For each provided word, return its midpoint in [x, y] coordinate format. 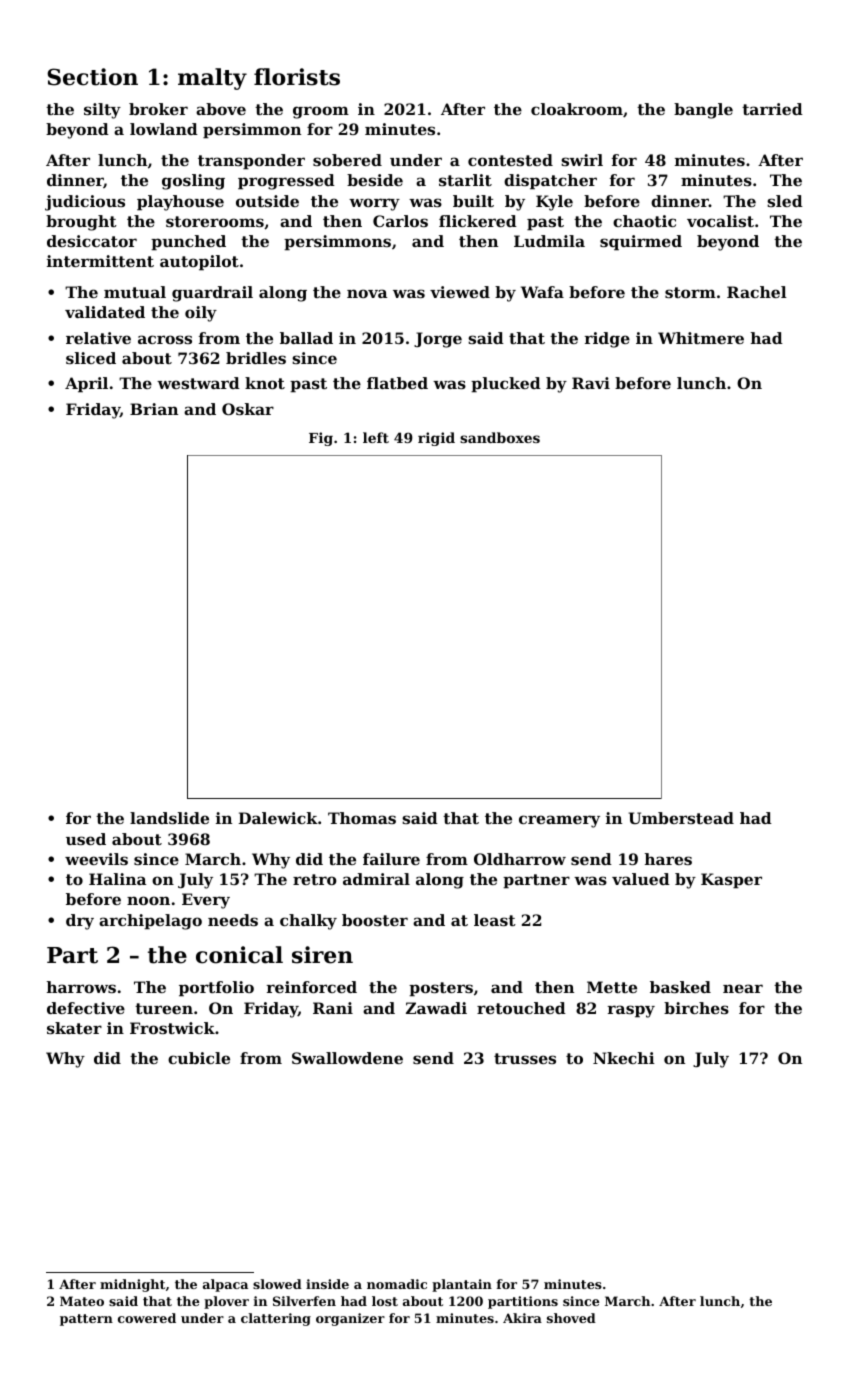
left [376, 437]
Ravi [591, 383]
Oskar [248, 409]
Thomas [362, 818]
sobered [347, 160]
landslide [169, 818]
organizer [350, 1319]
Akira [522, 1318]
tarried [772, 109]
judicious [85, 203]
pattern [86, 1320]
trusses [525, 1058]
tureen [164, 1008]
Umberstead [681, 818]
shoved [571, 1318]
